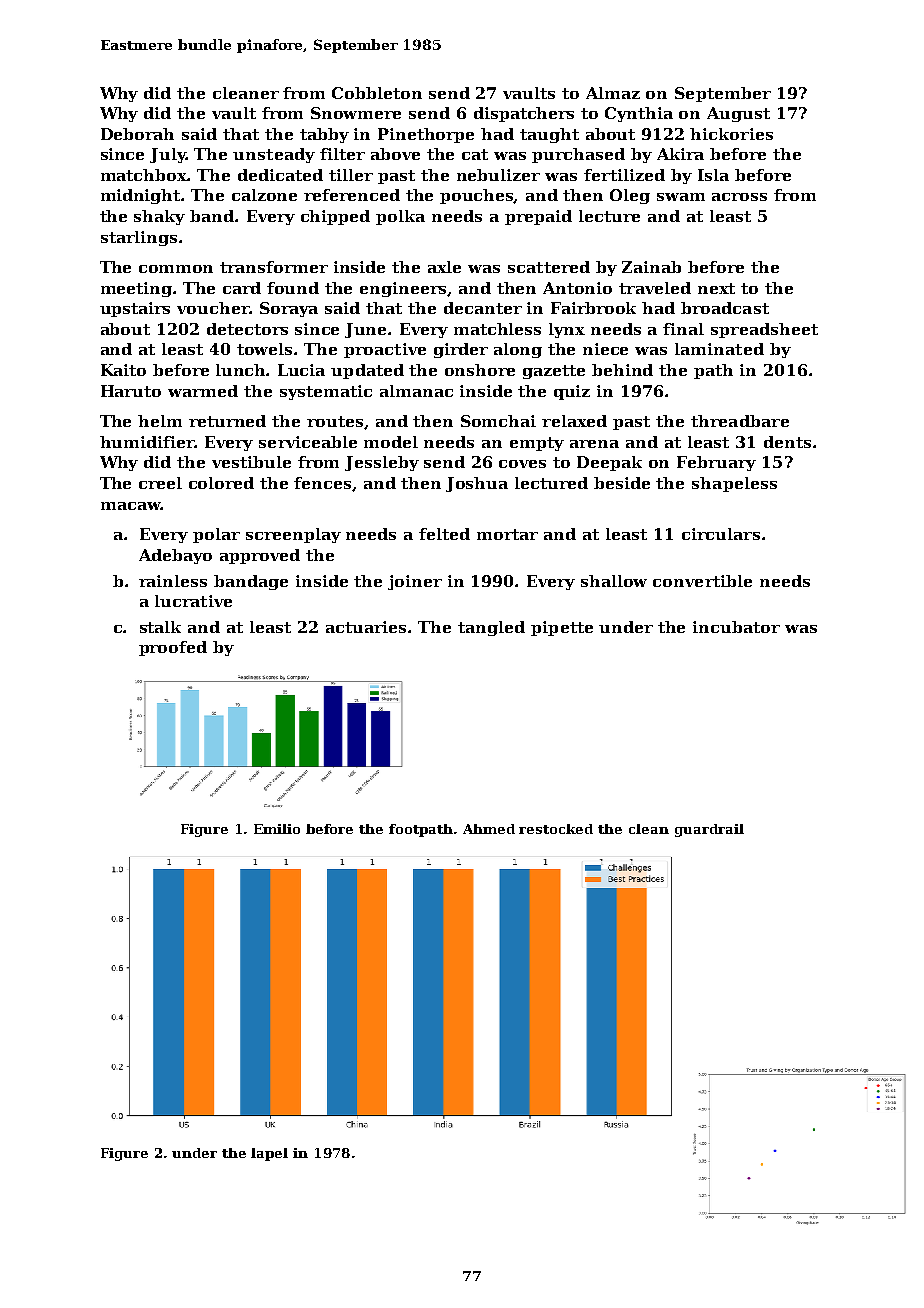  What do you see at coordinates (269, 1154) in the document?
I see `lapel` at bounding box center [269, 1154].
